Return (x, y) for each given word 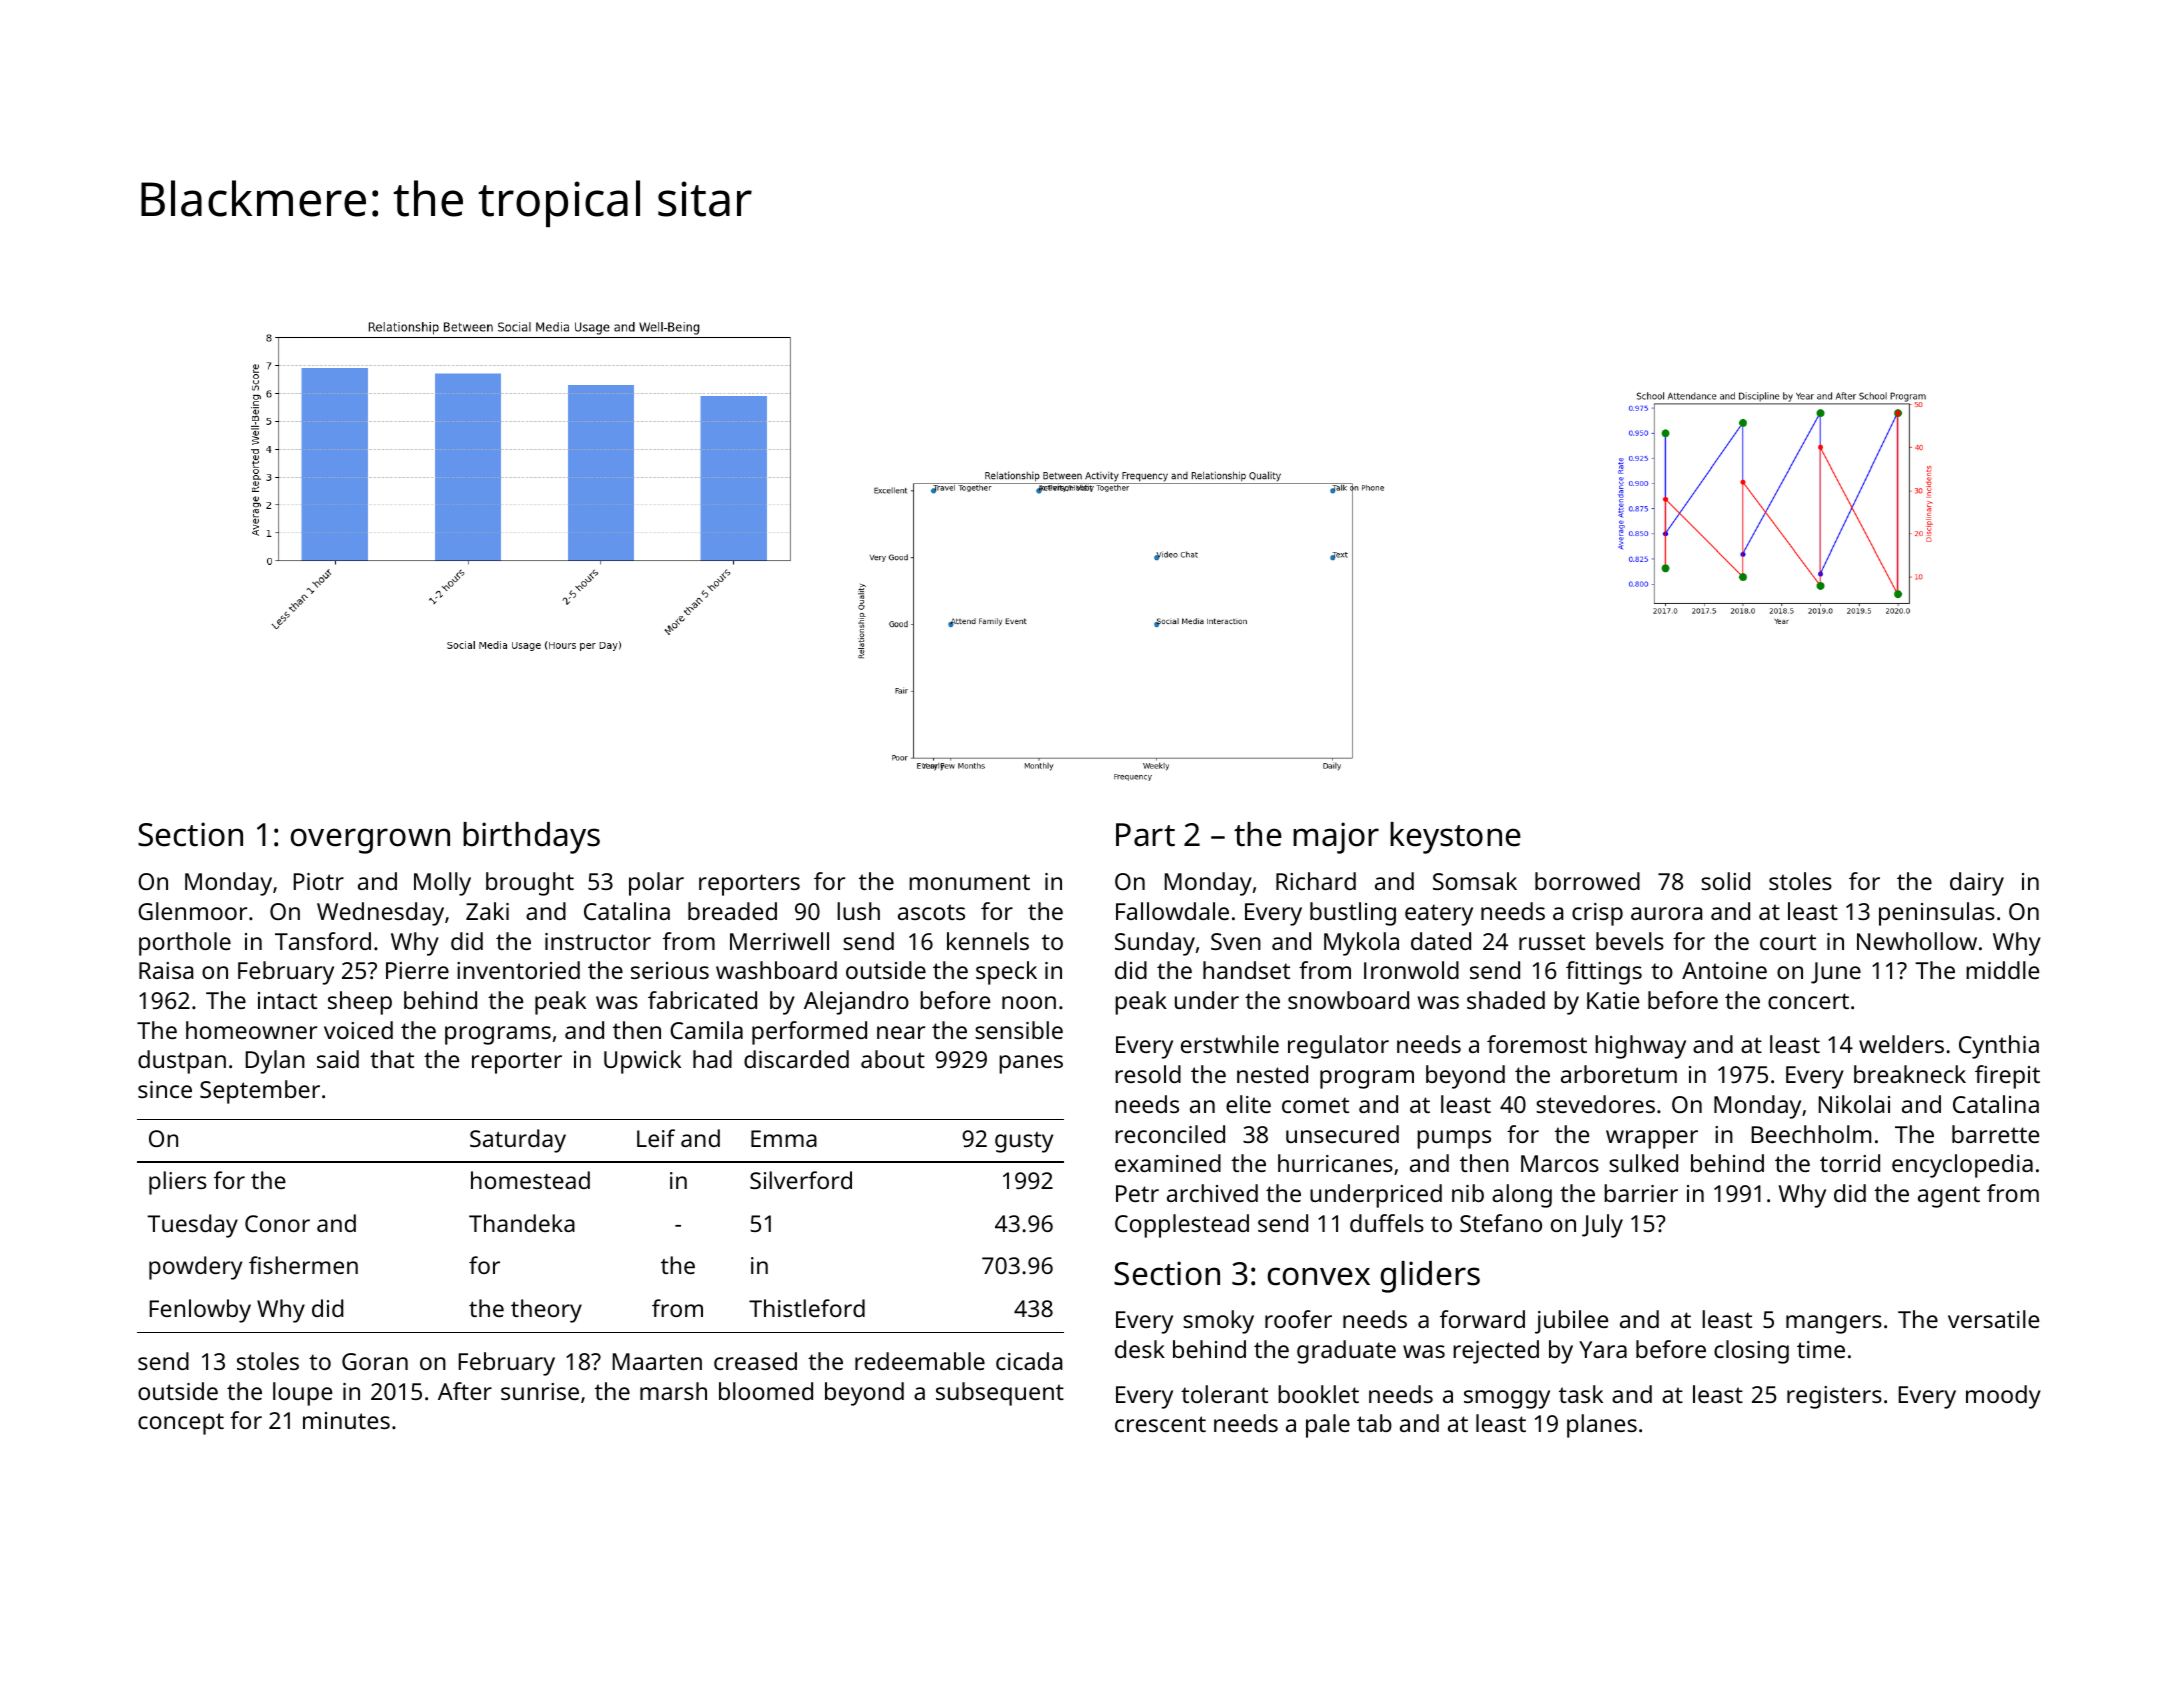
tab (1374, 1423)
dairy (1977, 884)
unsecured (1342, 1134)
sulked (1643, 1163)
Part (1145, 835)
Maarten (657, 1361)
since (165, 1089)
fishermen (303, 1265)
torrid (1850, 1163)
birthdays (531, 838)
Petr (1137, 1193)
